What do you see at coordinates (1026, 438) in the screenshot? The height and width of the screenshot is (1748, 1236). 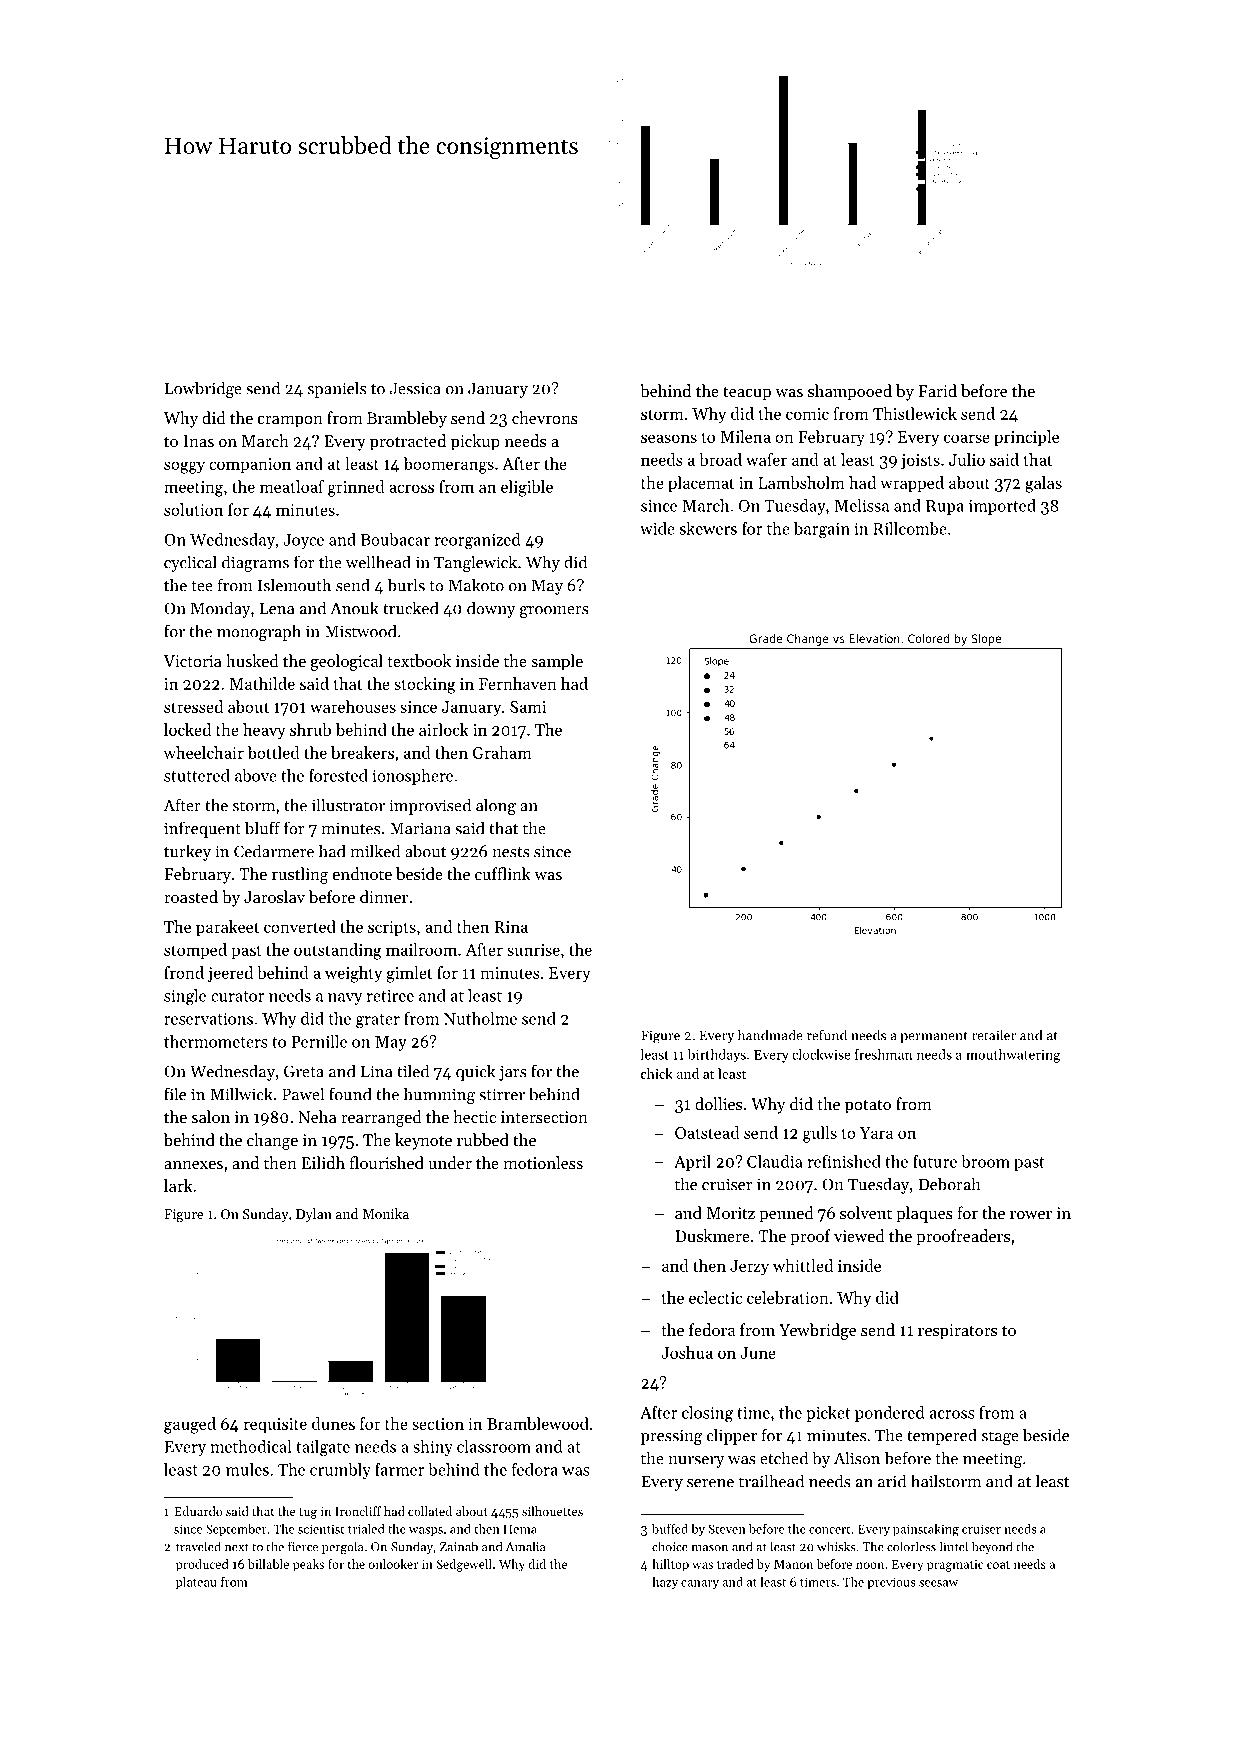 I see `principle` at bounding box center [1026, 438].
